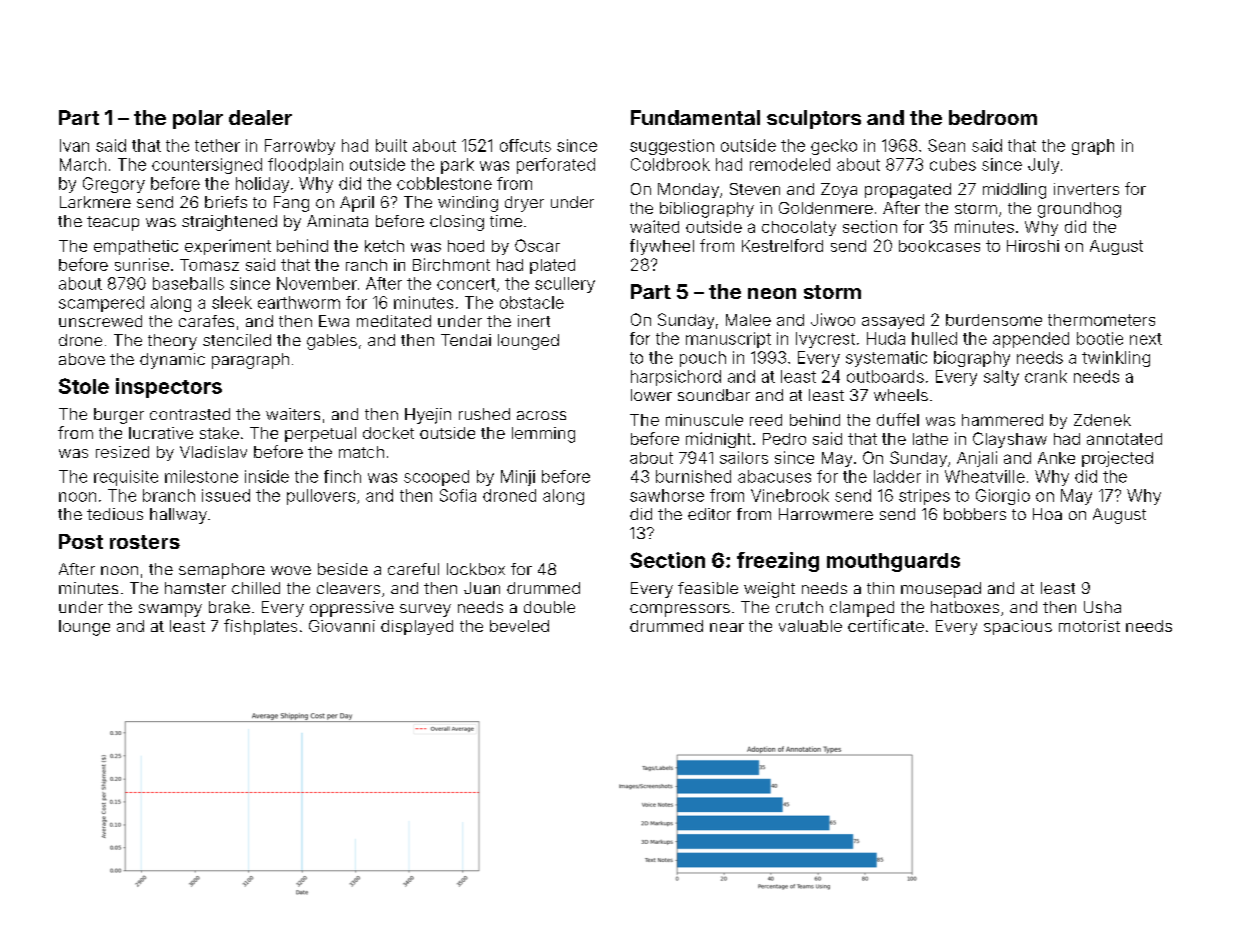 The height and width of the document is (952, 1233). Describe the element at coordinates (188, 283) in the document. I see `baseballs` at that location.
